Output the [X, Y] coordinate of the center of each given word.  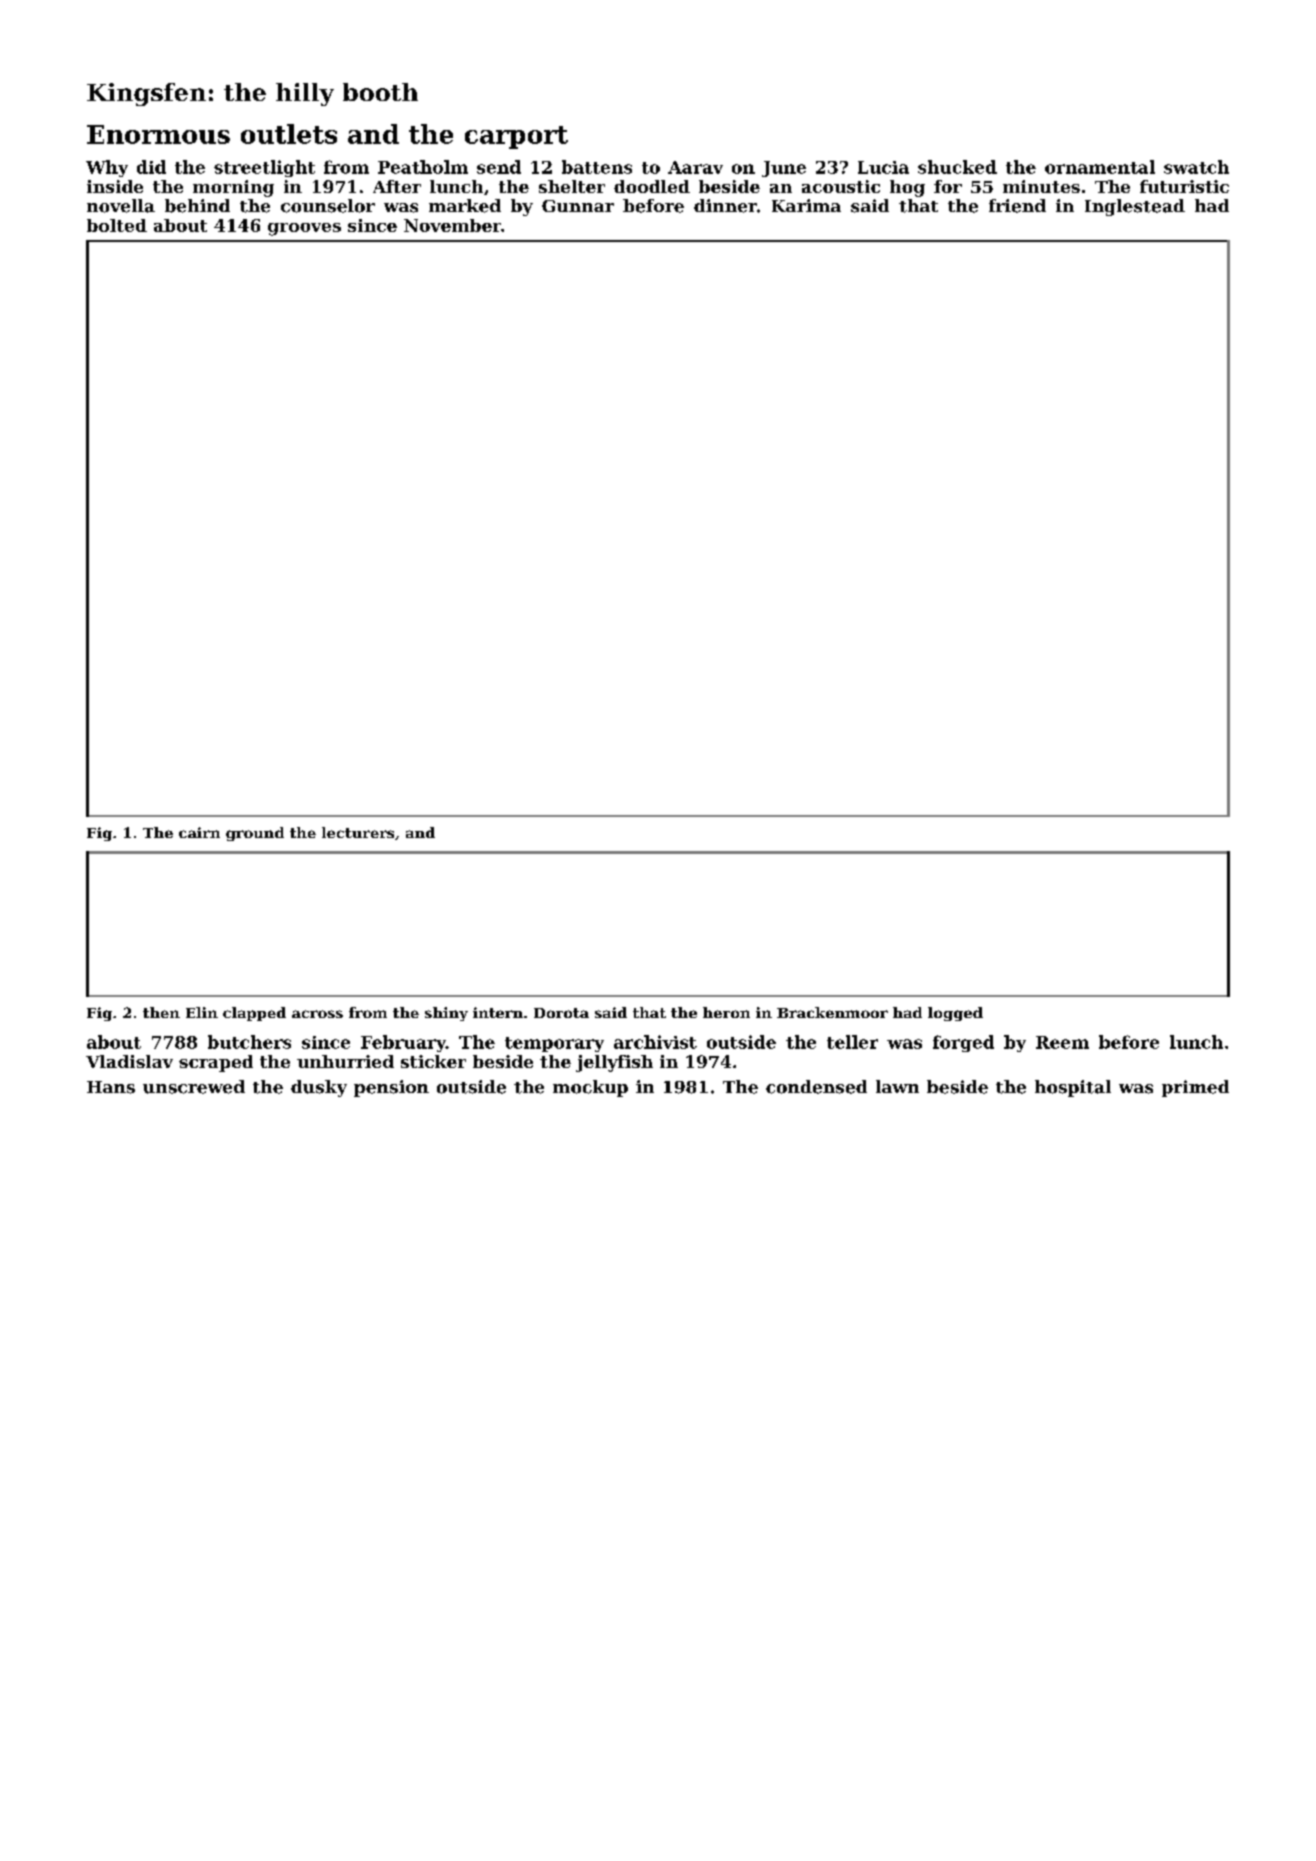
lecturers [358, 832]
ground [255, 834]
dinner [725, 206]
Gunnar [578, 206]
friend [1017, 206]
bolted [117, 225]
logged [955, 1014]
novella [121, 206]
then [161, 1012]
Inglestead [1135, 207]
